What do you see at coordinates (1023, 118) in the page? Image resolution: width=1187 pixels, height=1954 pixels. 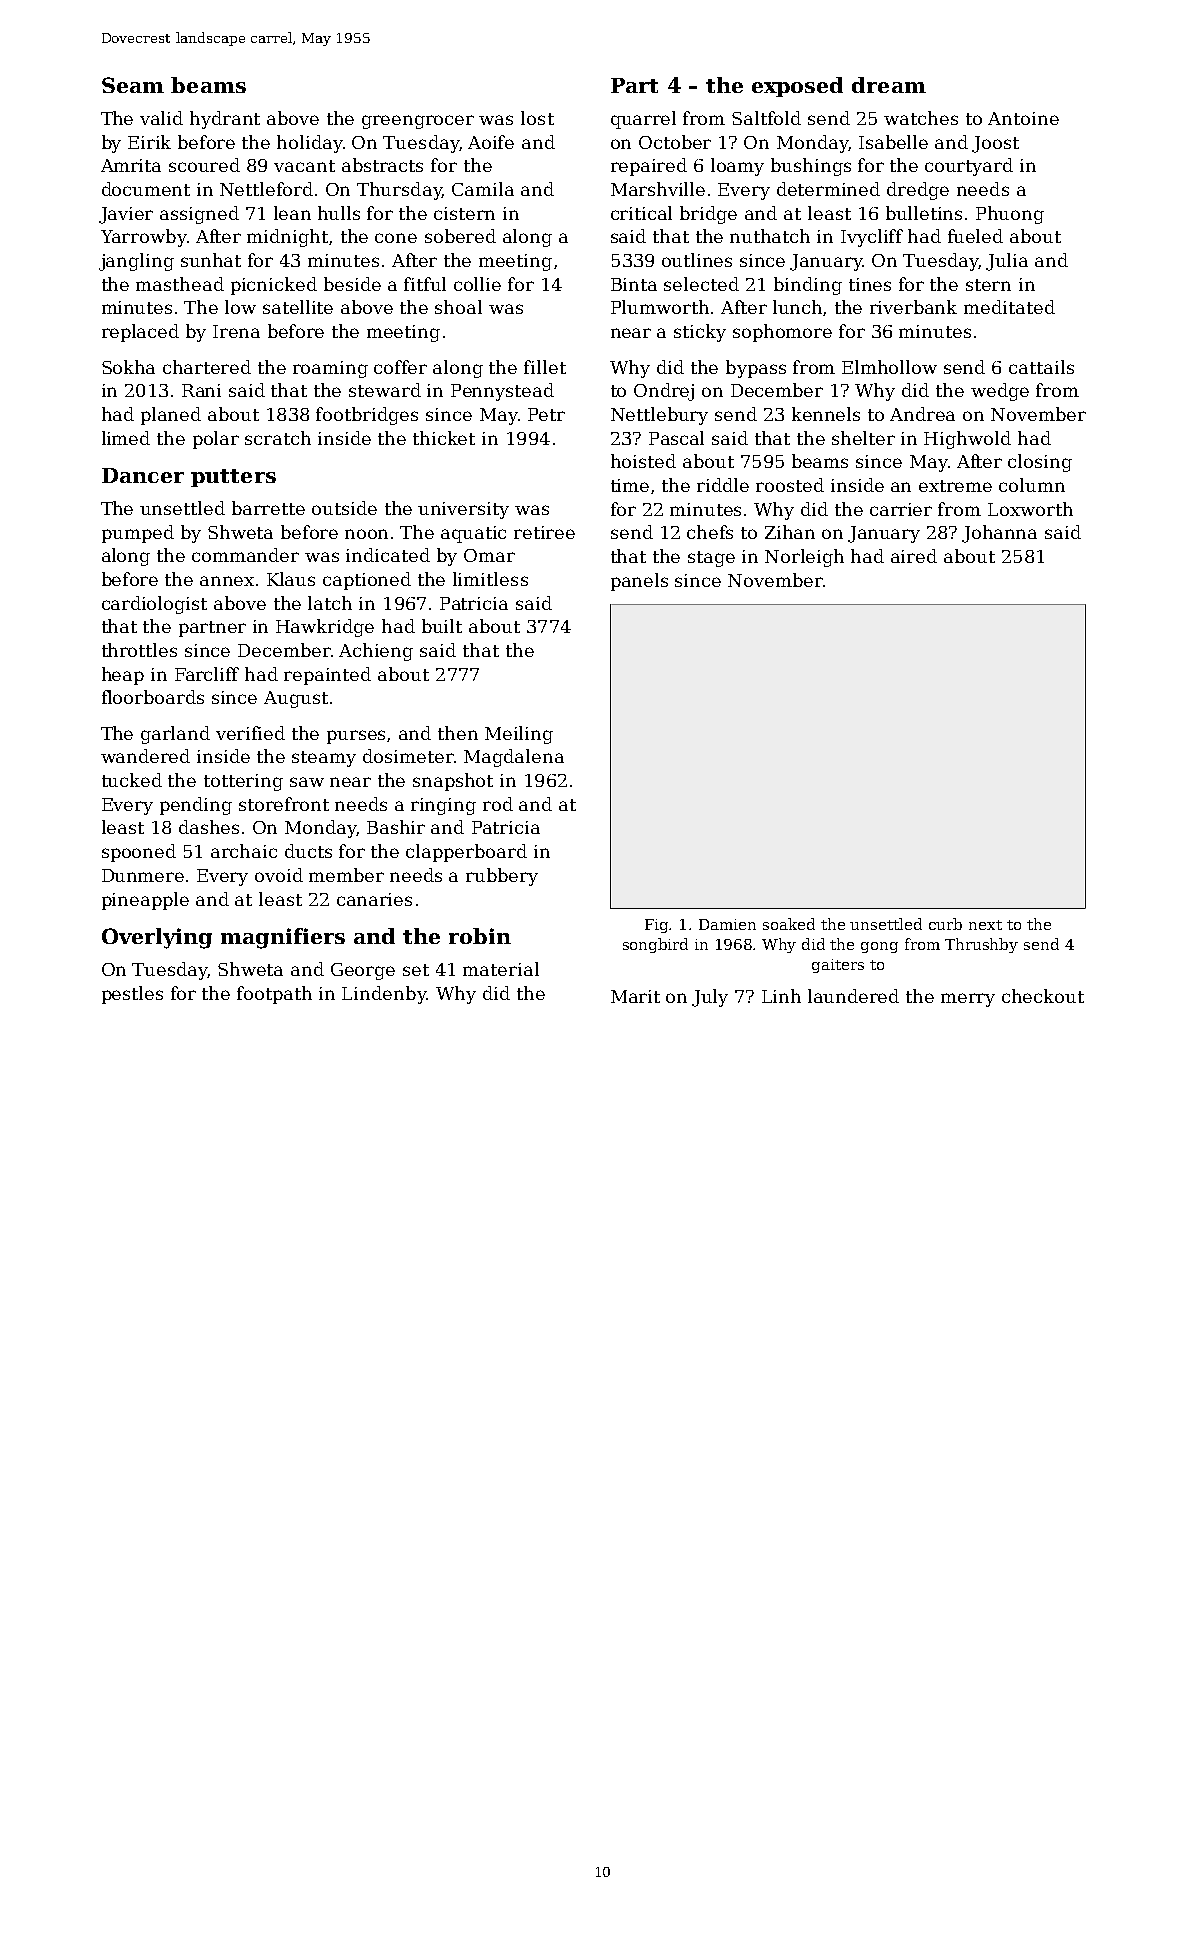 I see `Antoine` at bounding box center [1023, 118].
